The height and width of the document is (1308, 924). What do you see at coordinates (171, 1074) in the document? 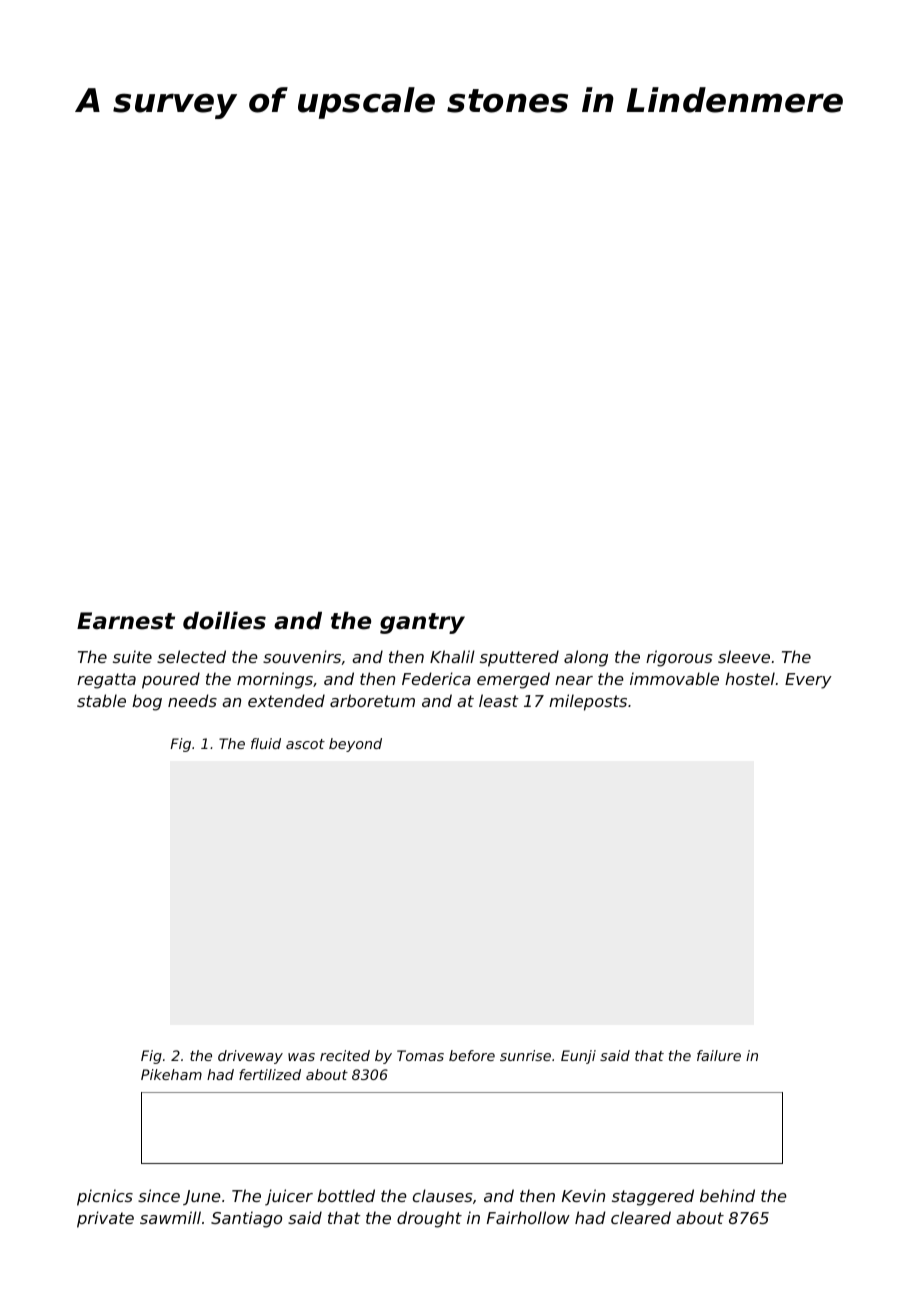
I see `Pikeham` at bounding box center [171, 1074].
